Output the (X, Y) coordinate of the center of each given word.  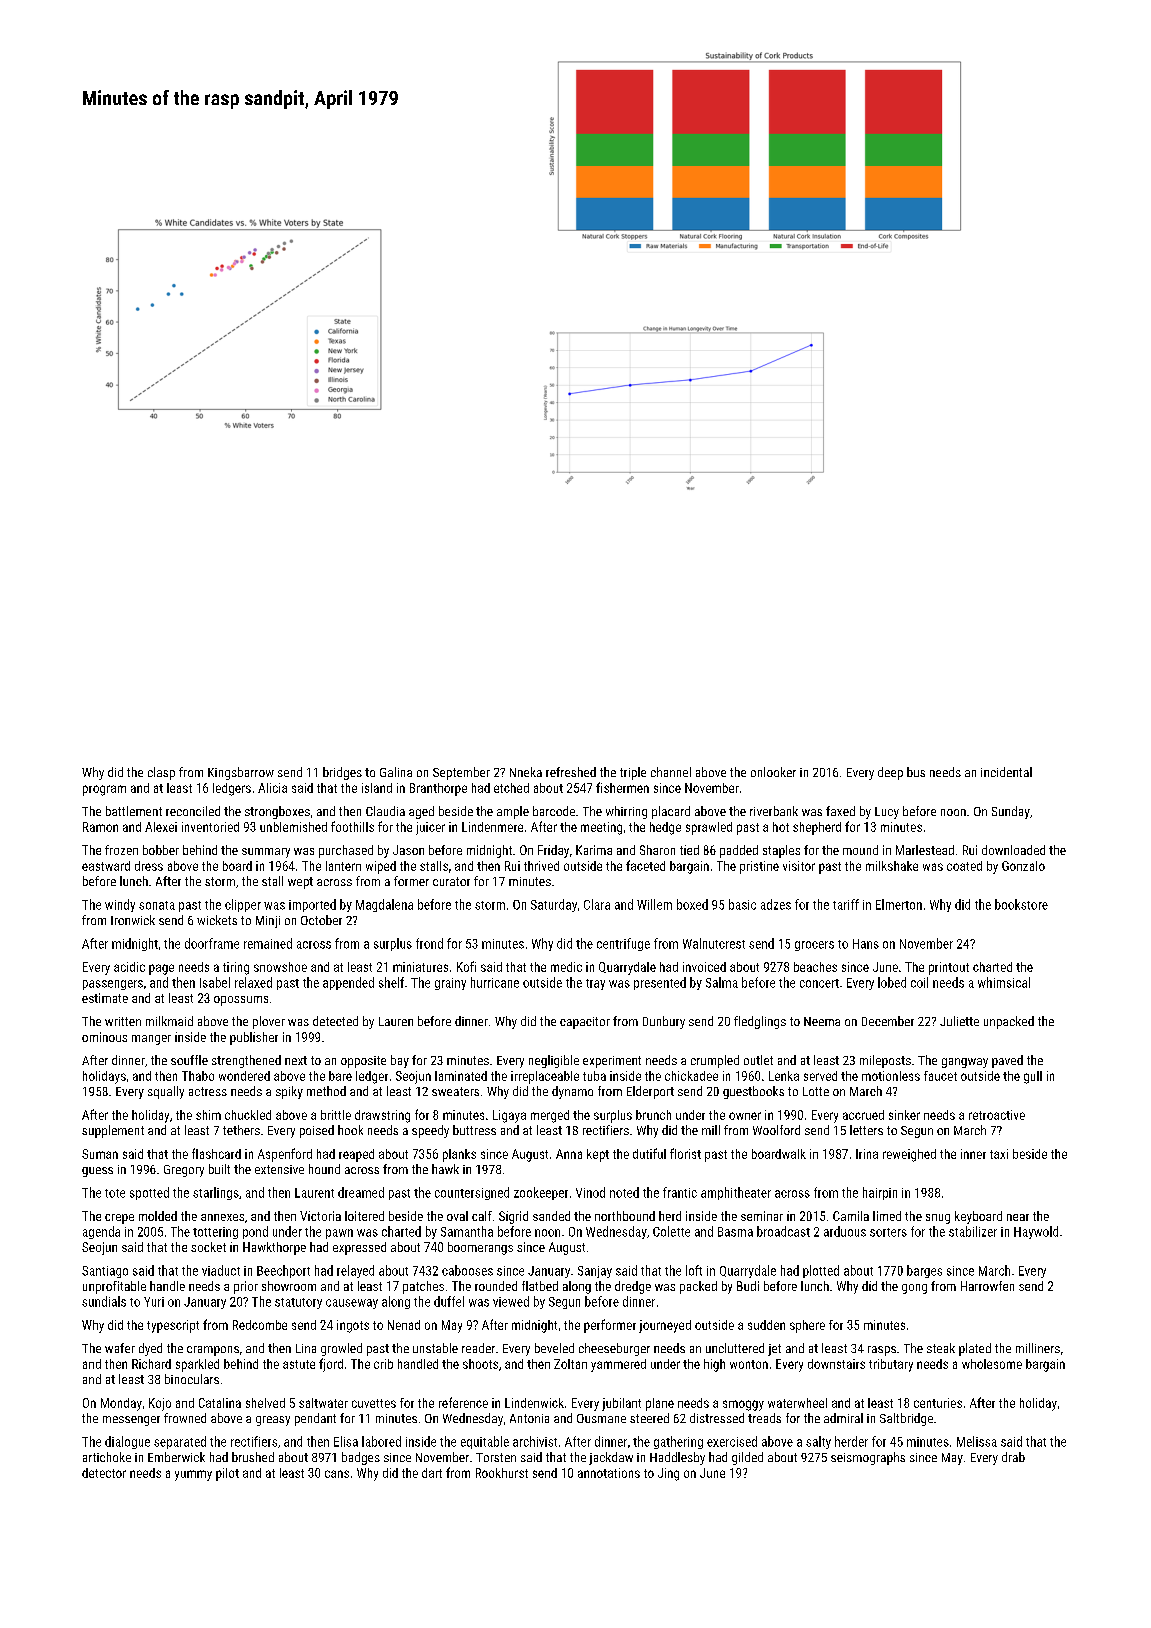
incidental (1006, 772)
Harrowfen (987, 1286)
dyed (150, 1349)
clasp (161, 773)
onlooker (773, 772)
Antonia (529, 1418)
